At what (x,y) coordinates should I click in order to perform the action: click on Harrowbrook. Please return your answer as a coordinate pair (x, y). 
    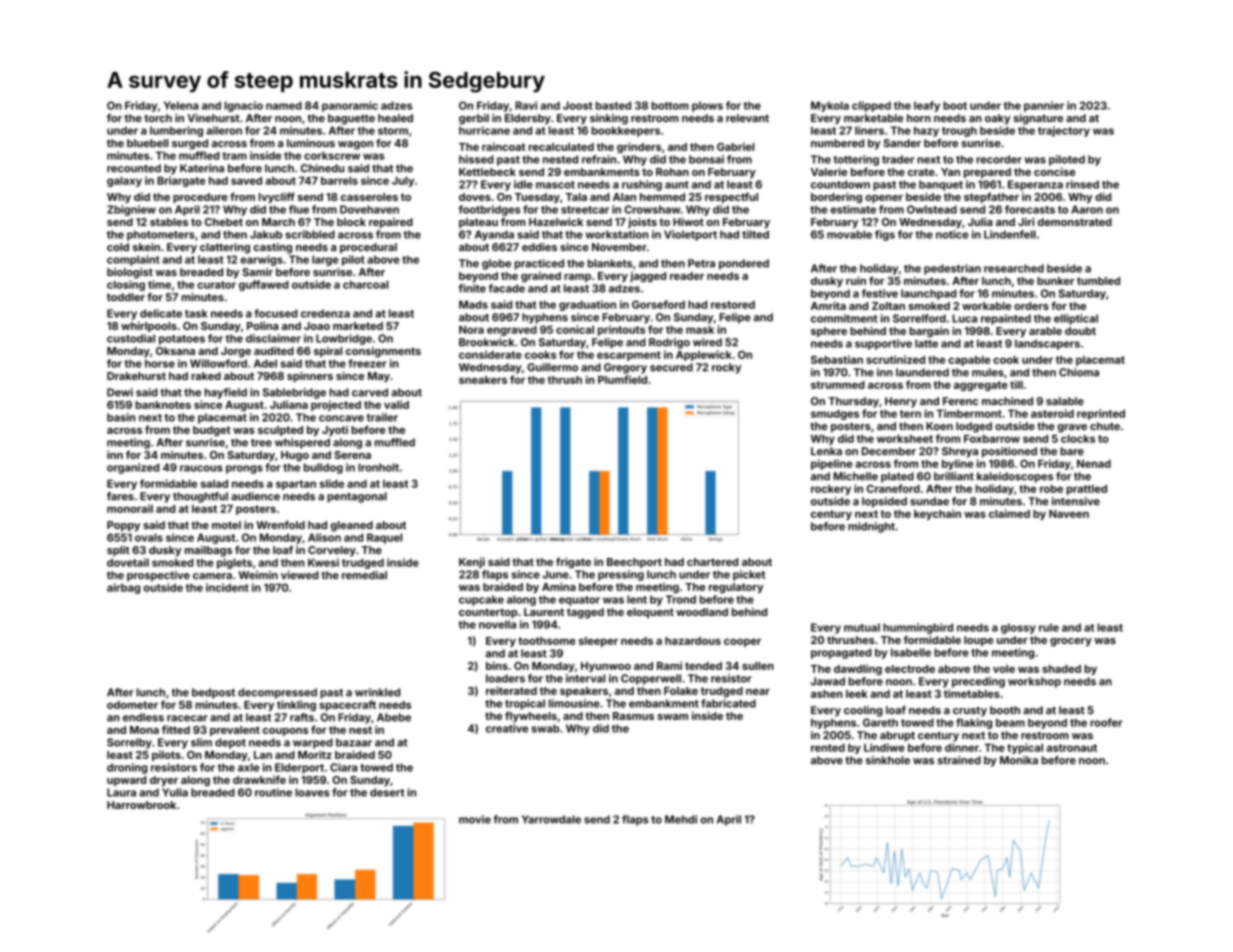
    Looking at the image, I should click on (141, 805).
